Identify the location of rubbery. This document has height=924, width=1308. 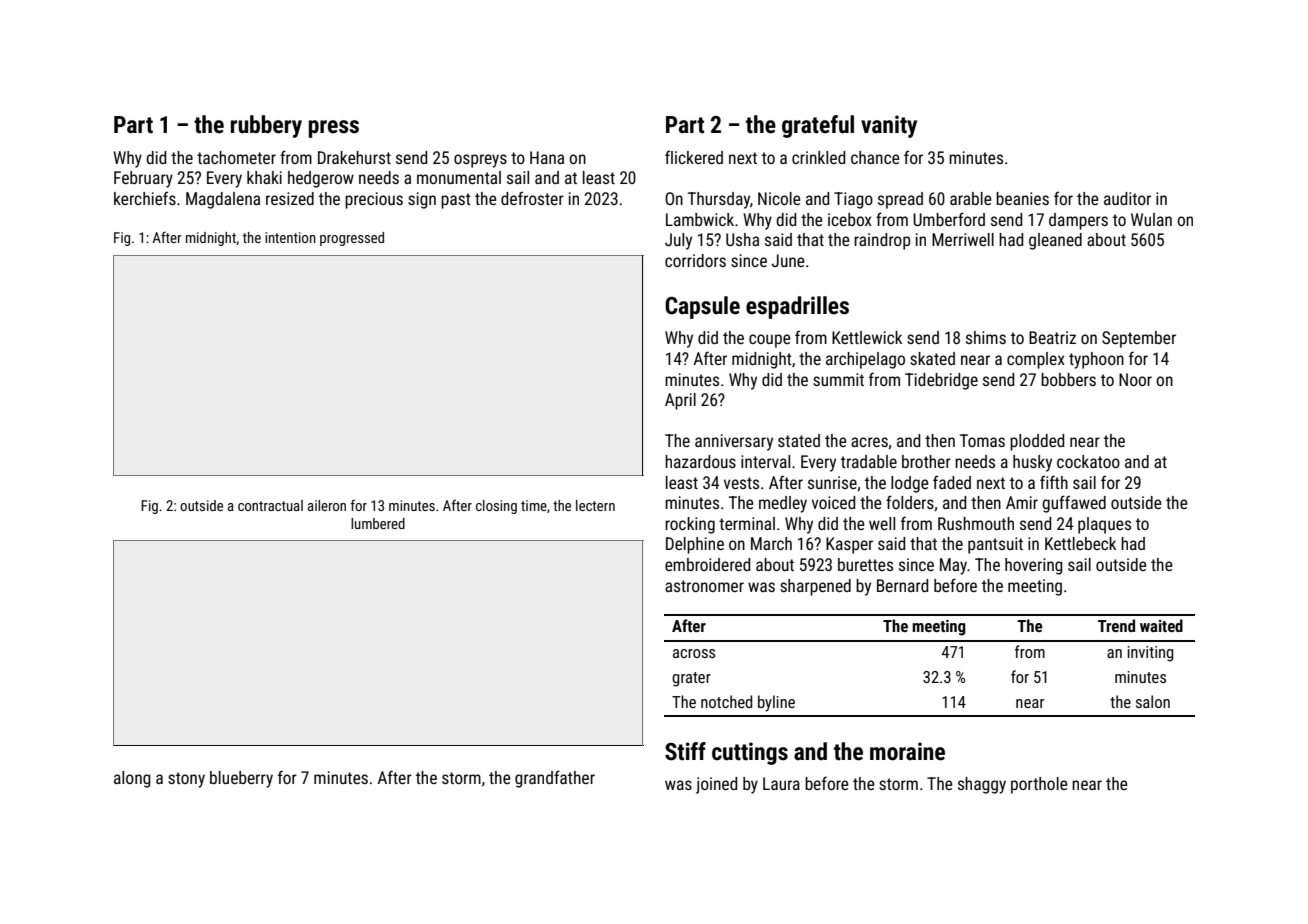
(266, 126).
